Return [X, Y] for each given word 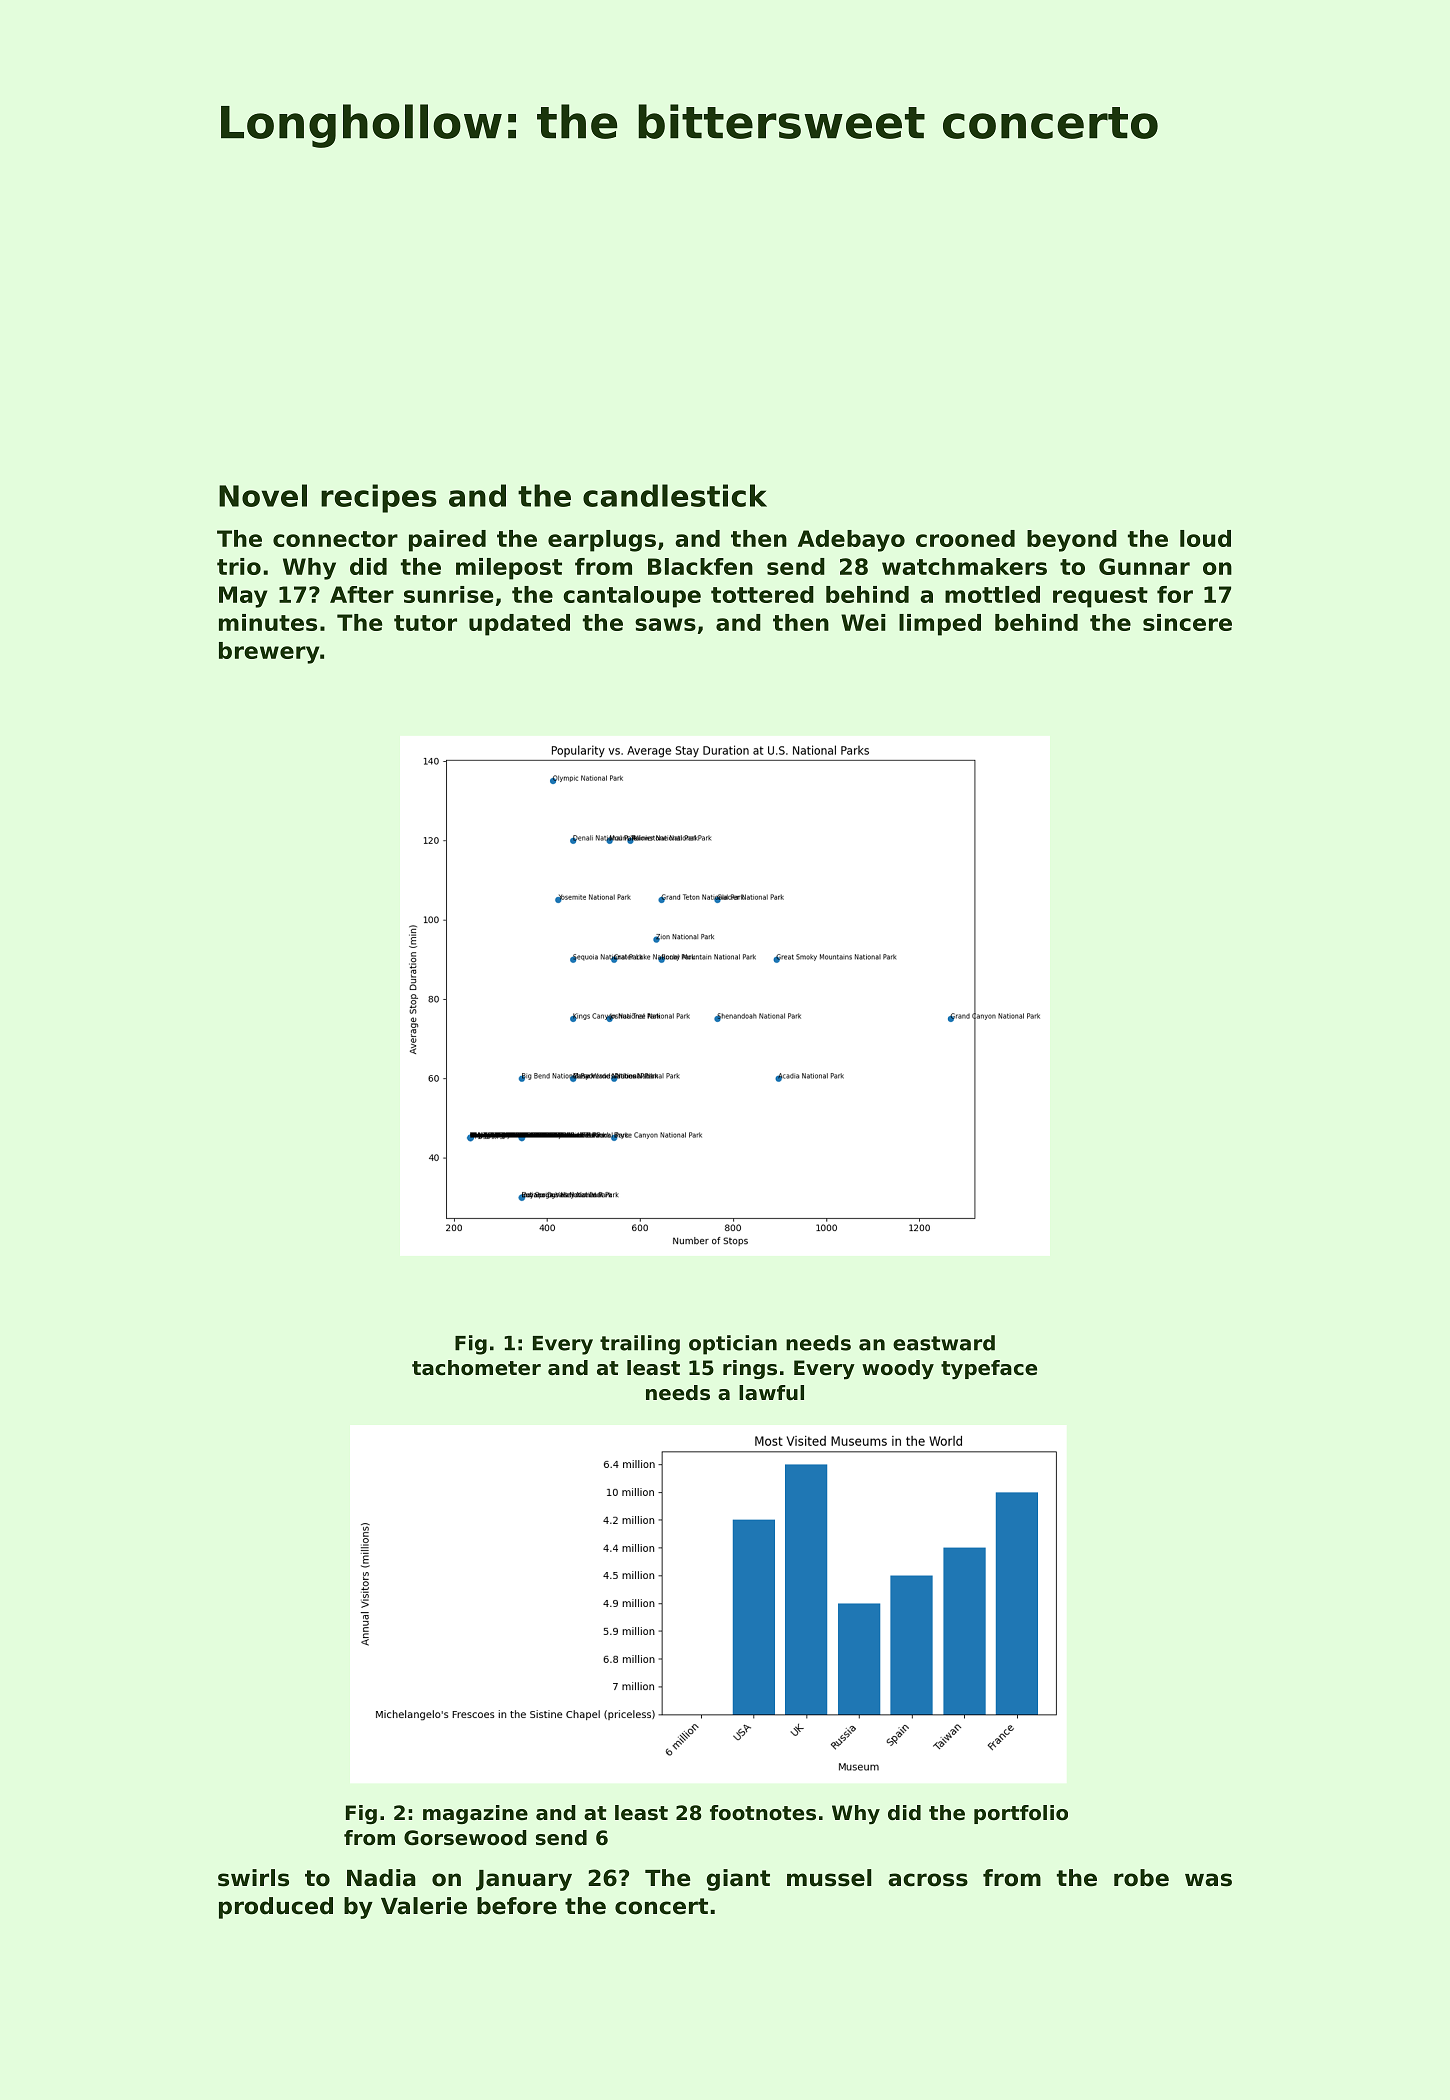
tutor [425, 623]
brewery [269, 653]
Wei [863, 622]
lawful [771, 1393]
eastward [944, 1343]
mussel [829, 1878]
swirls [253, 1878]
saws [665, 624]
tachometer [476, 1368]
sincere [1187, 622]
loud [1205, 538]
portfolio [1021, 1814]
